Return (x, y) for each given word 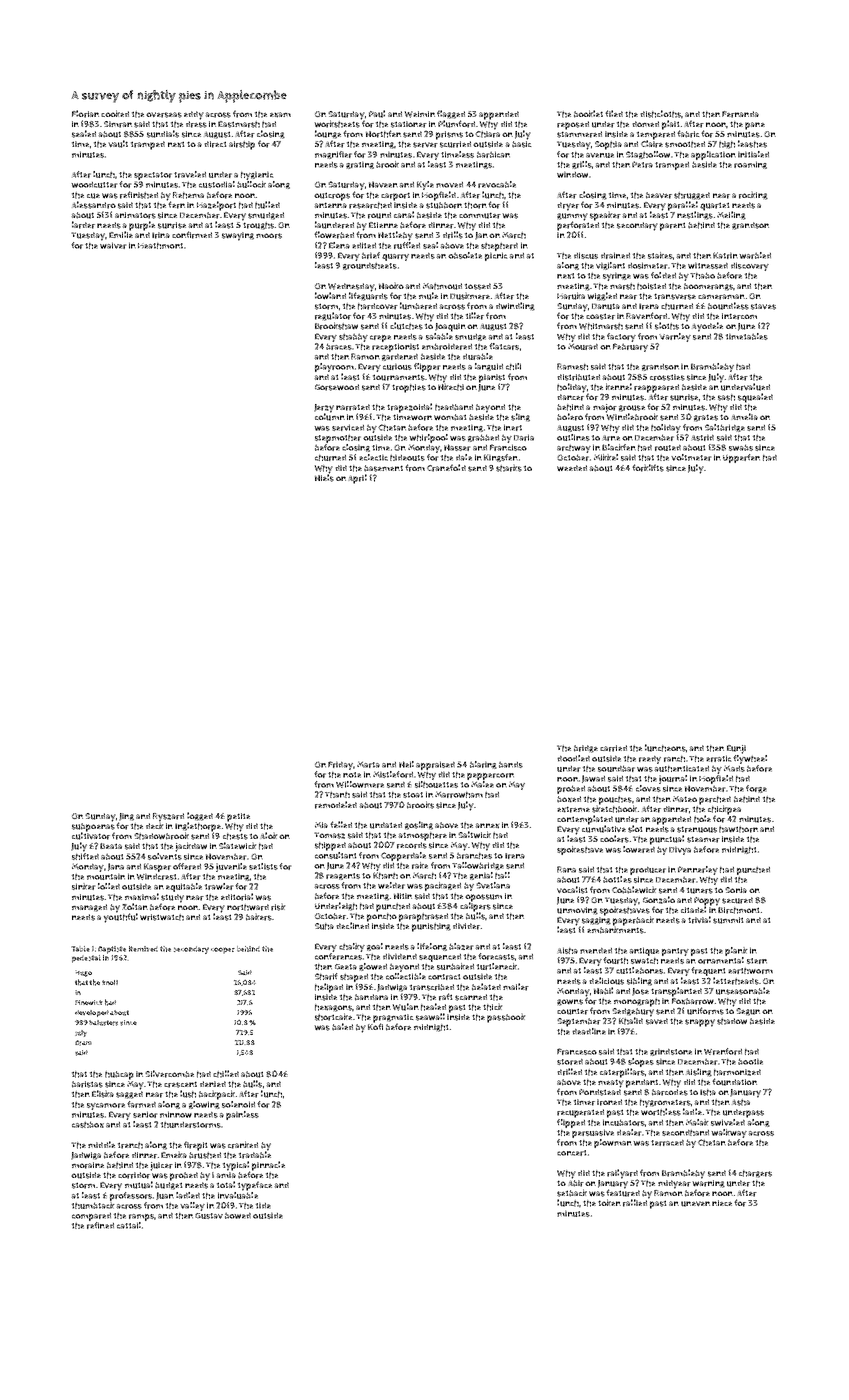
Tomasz (329, 835)
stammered (579, 134)
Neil (406, 764)
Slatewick (237, 845)
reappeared (656, 388)
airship (242, 145)
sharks (509, 468)
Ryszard (168, 817)
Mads (734, 768)
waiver (113, 245)
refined (100, 1225)
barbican (493, 154)
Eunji (736, 749)
